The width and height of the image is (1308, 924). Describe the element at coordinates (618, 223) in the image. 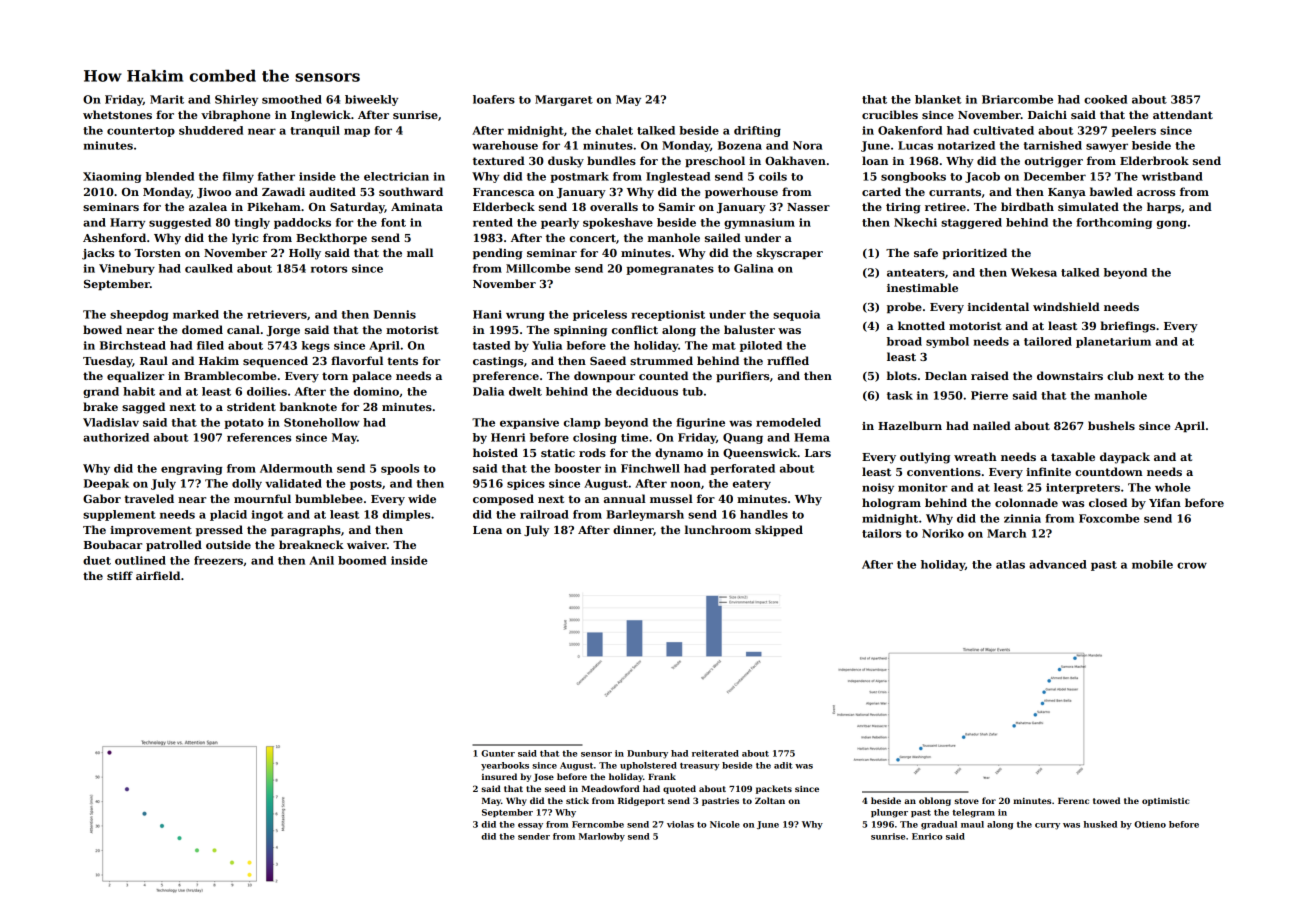

I see `spokeshave` at that location.
